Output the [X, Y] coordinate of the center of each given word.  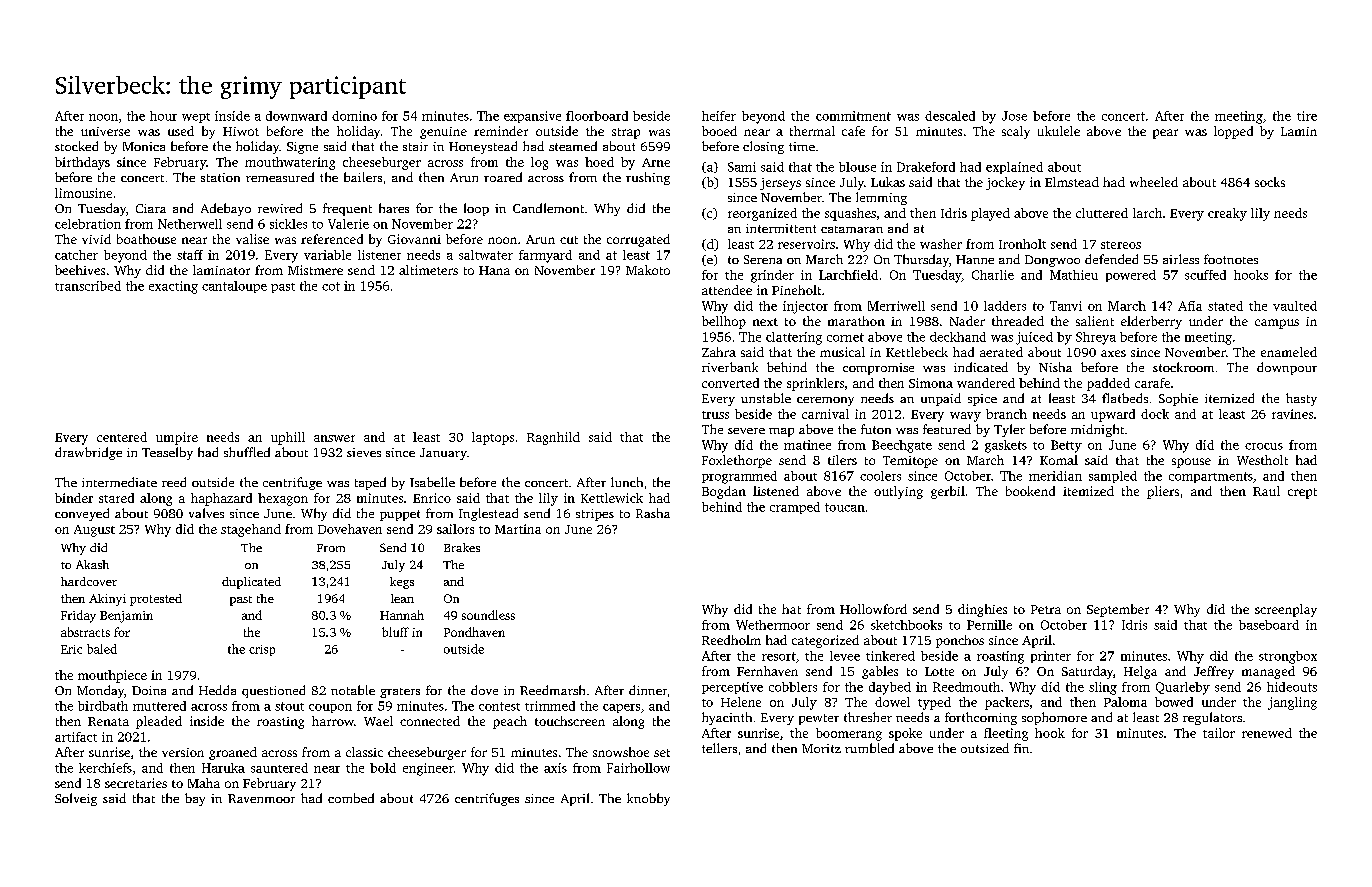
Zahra [719, 352]
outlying [898, 492]
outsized [985, 748]
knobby [648, 799]
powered [1131, 276]
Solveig [76, 799]
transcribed [88, 286]
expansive [532, 117]
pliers [1163, 492]
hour [163, 116]
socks [1270, 182]
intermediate [119, 482]
